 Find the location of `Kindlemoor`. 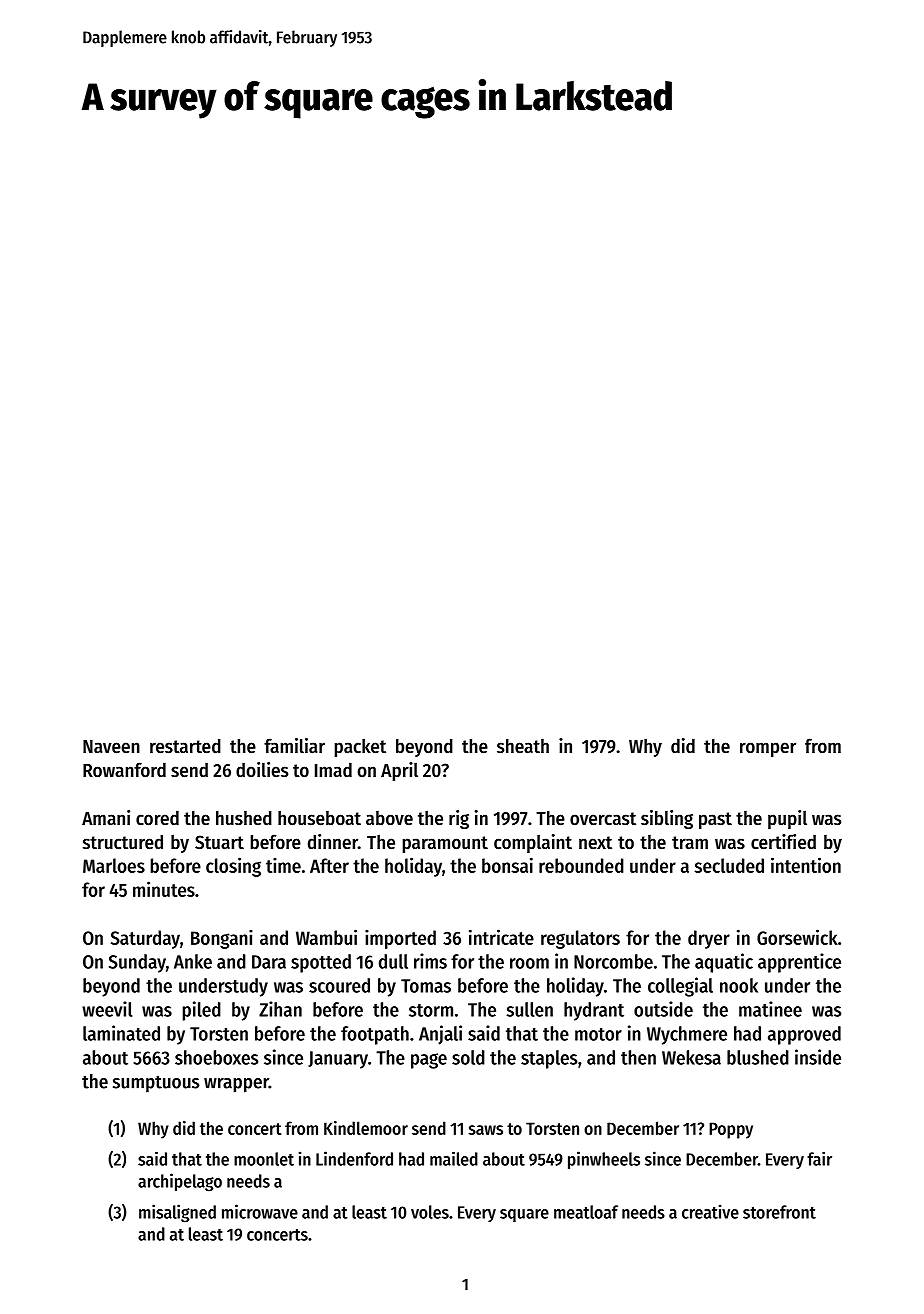

Kindlemoor is located at coordinates (366, 1128).
